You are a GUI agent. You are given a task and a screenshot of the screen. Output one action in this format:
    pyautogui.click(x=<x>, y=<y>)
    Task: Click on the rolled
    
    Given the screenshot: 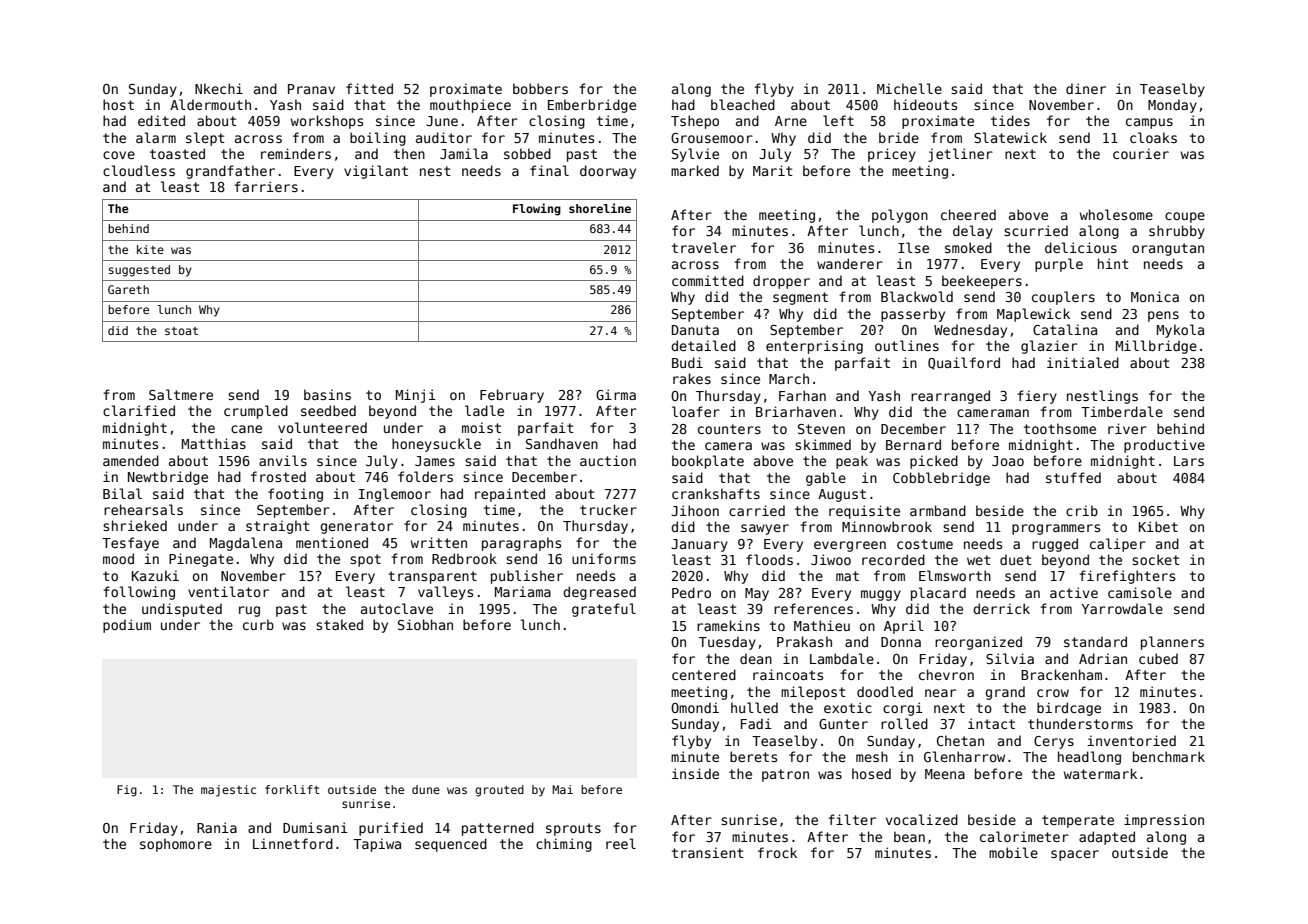 What is the action you would take?
    pyautogui.click(x=904, y=723)
